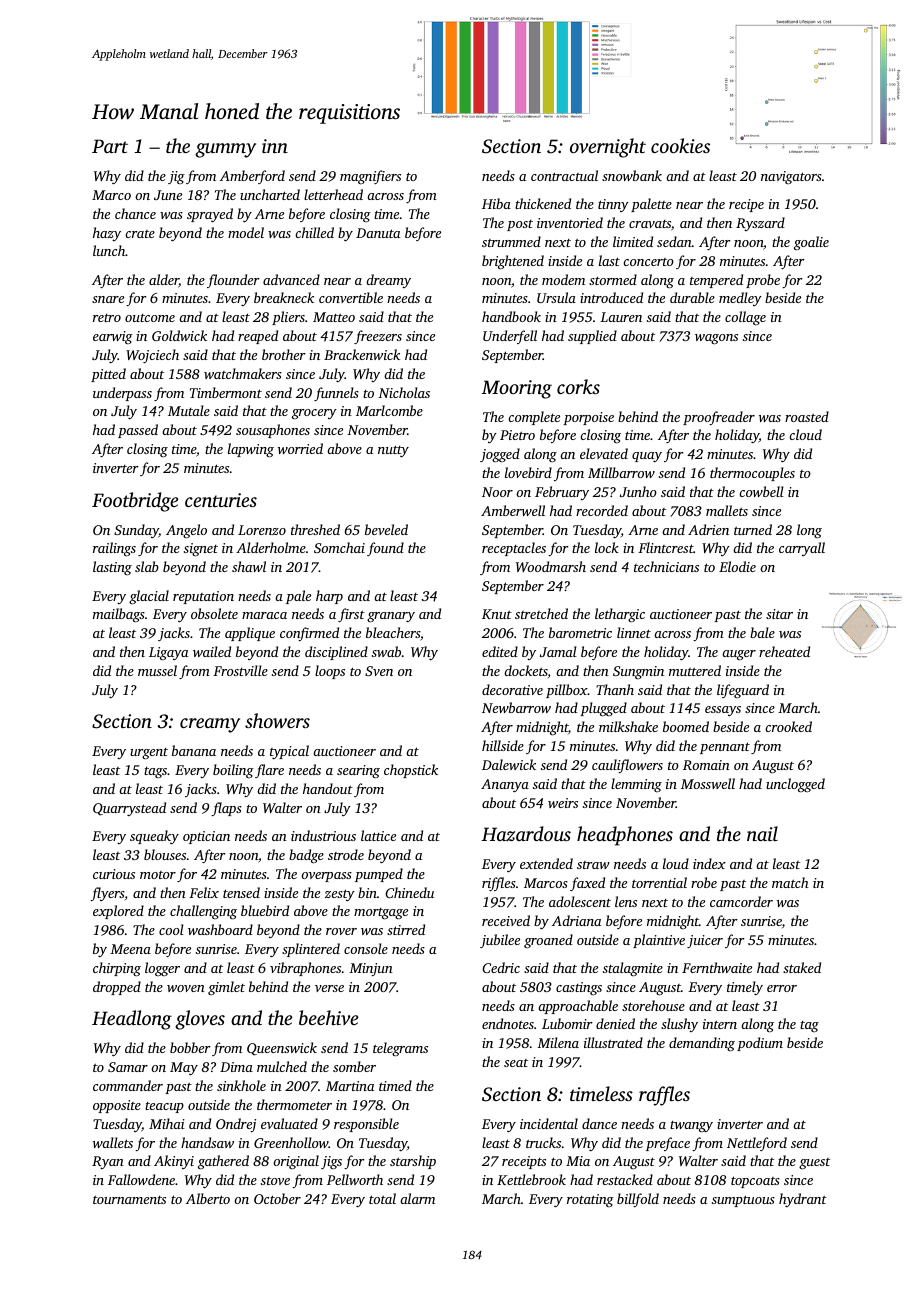  What do you see at coordinates (516, 1063) in the screenshot?
I see `seat` at bounding box center [516, 1063].
